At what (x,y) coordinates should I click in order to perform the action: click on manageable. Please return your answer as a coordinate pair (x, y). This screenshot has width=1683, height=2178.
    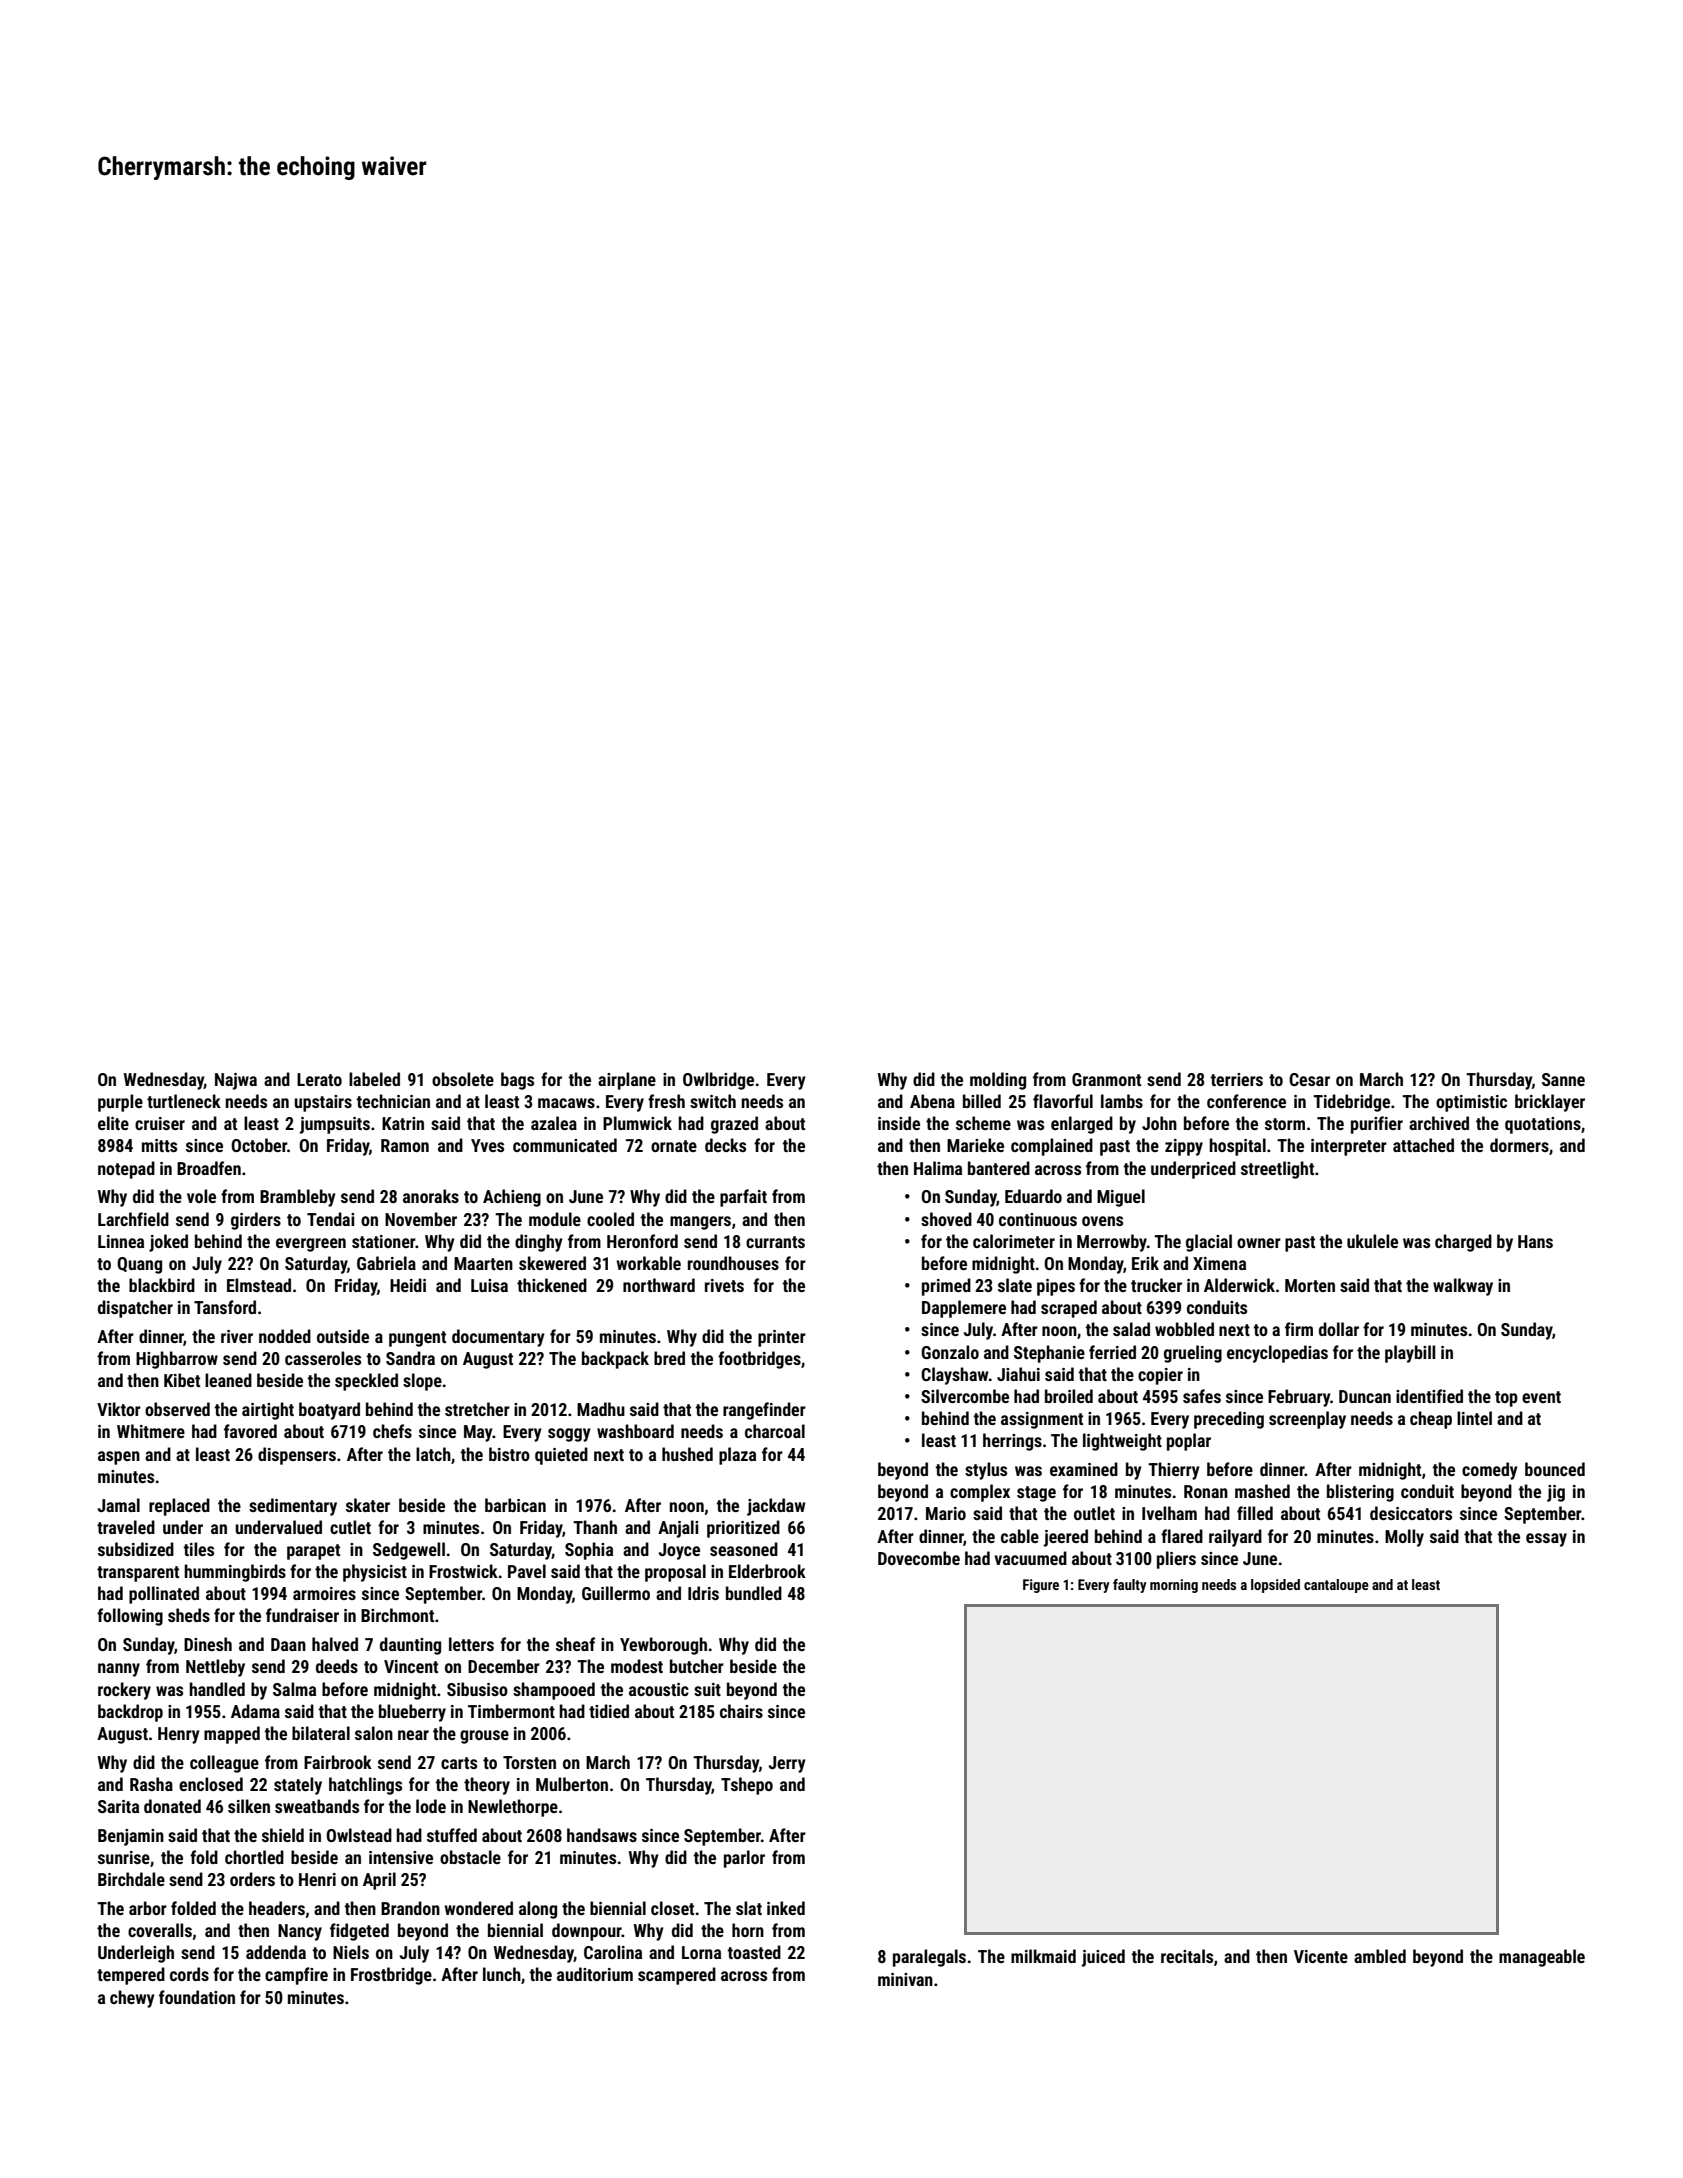
    Looking at the image, I should click on (1542, 1958).
